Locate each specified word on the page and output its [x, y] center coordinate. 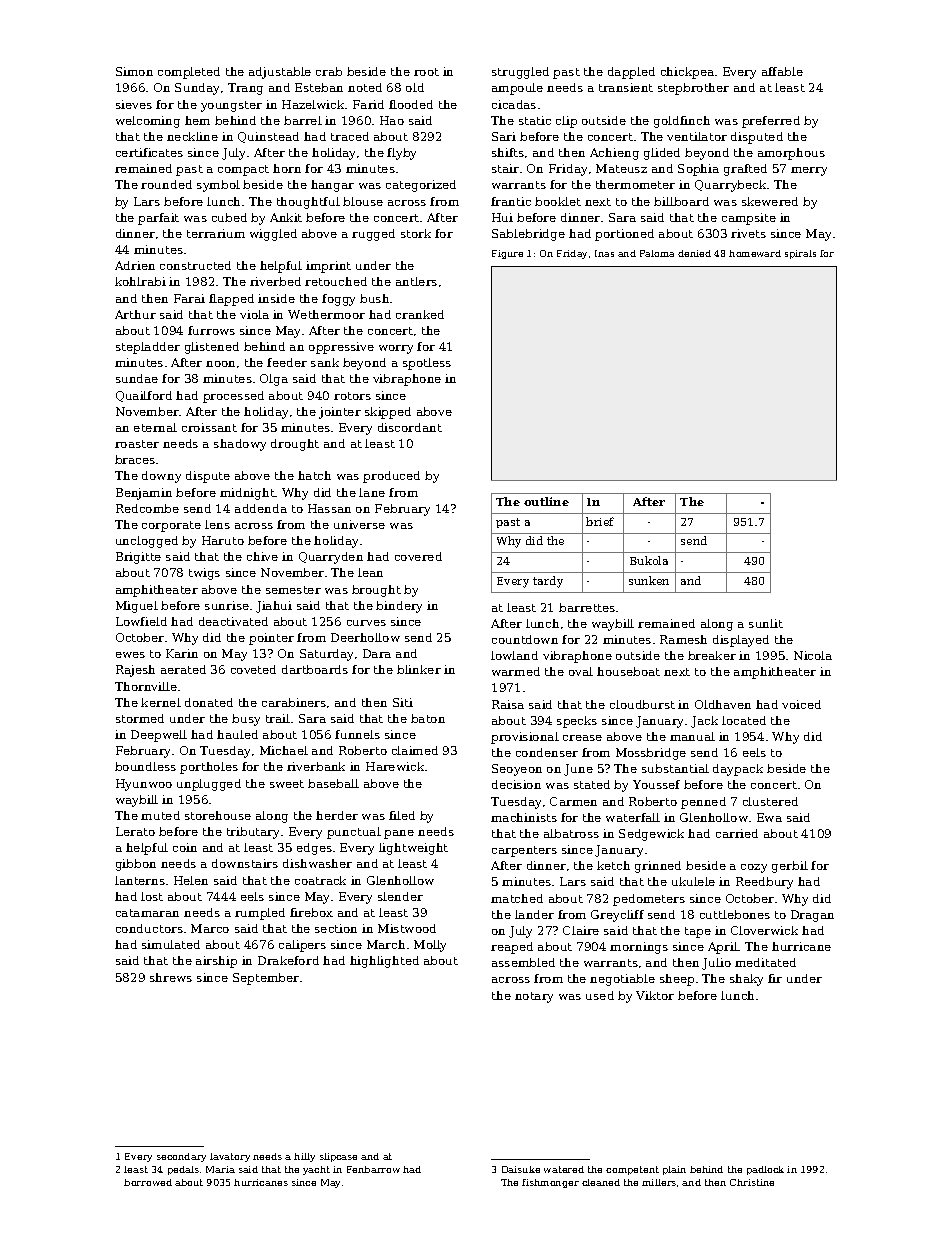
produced [391, 477]
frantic [511, 201]
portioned [624, 235]
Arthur [135, 314]
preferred [771, 122]
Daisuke [521, 1169]
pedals [183, 1170]
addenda [261, 508]
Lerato [135, 831]
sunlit [766, 623]
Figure [507, 254]
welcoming [148, 122]
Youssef [656, 784]
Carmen [573, 801]
